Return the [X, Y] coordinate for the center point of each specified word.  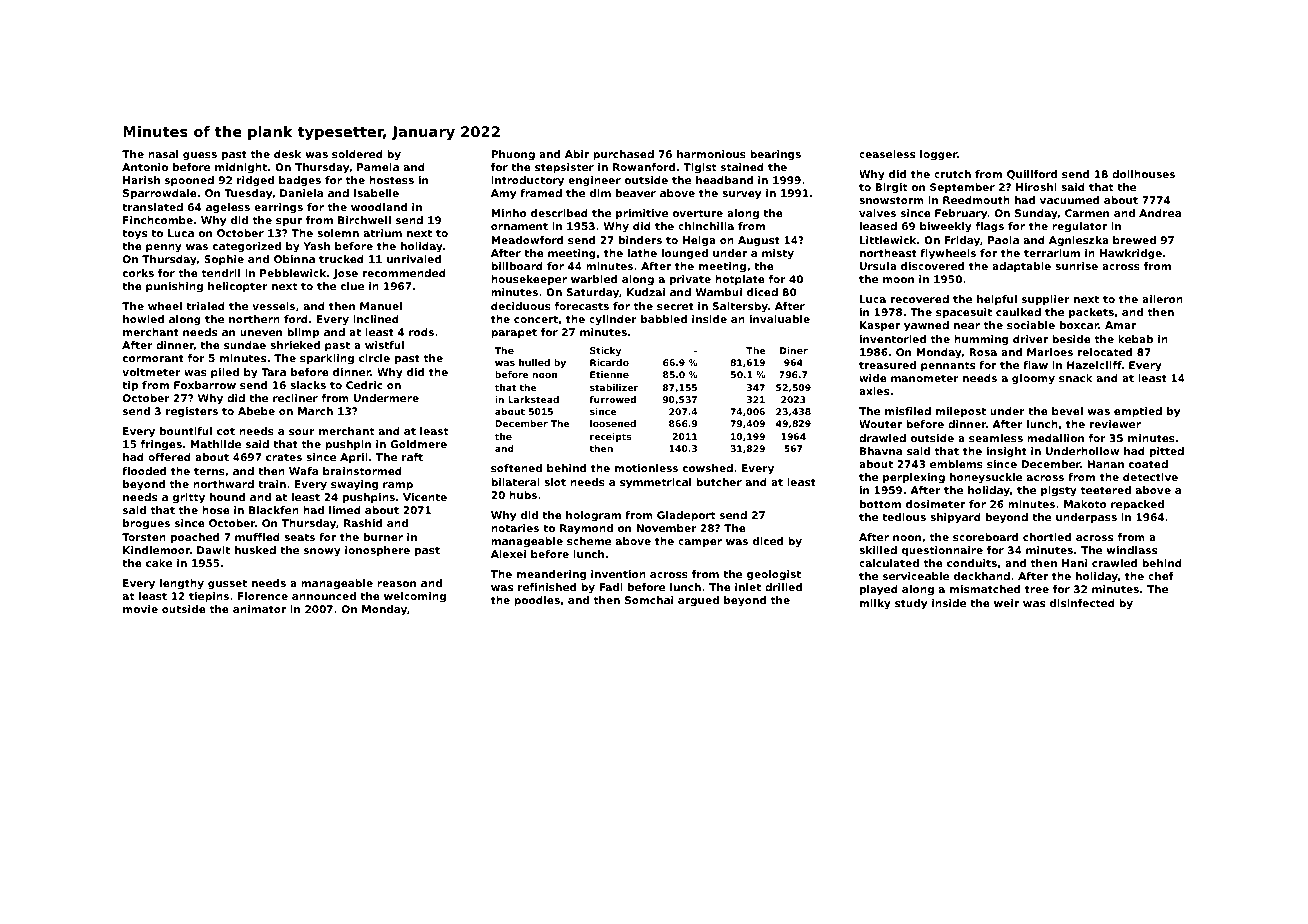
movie [140, 609]
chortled [1047, 537]
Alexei [508, 554]
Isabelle [376, 193]
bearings [775, 155]
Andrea [1160, 213]
